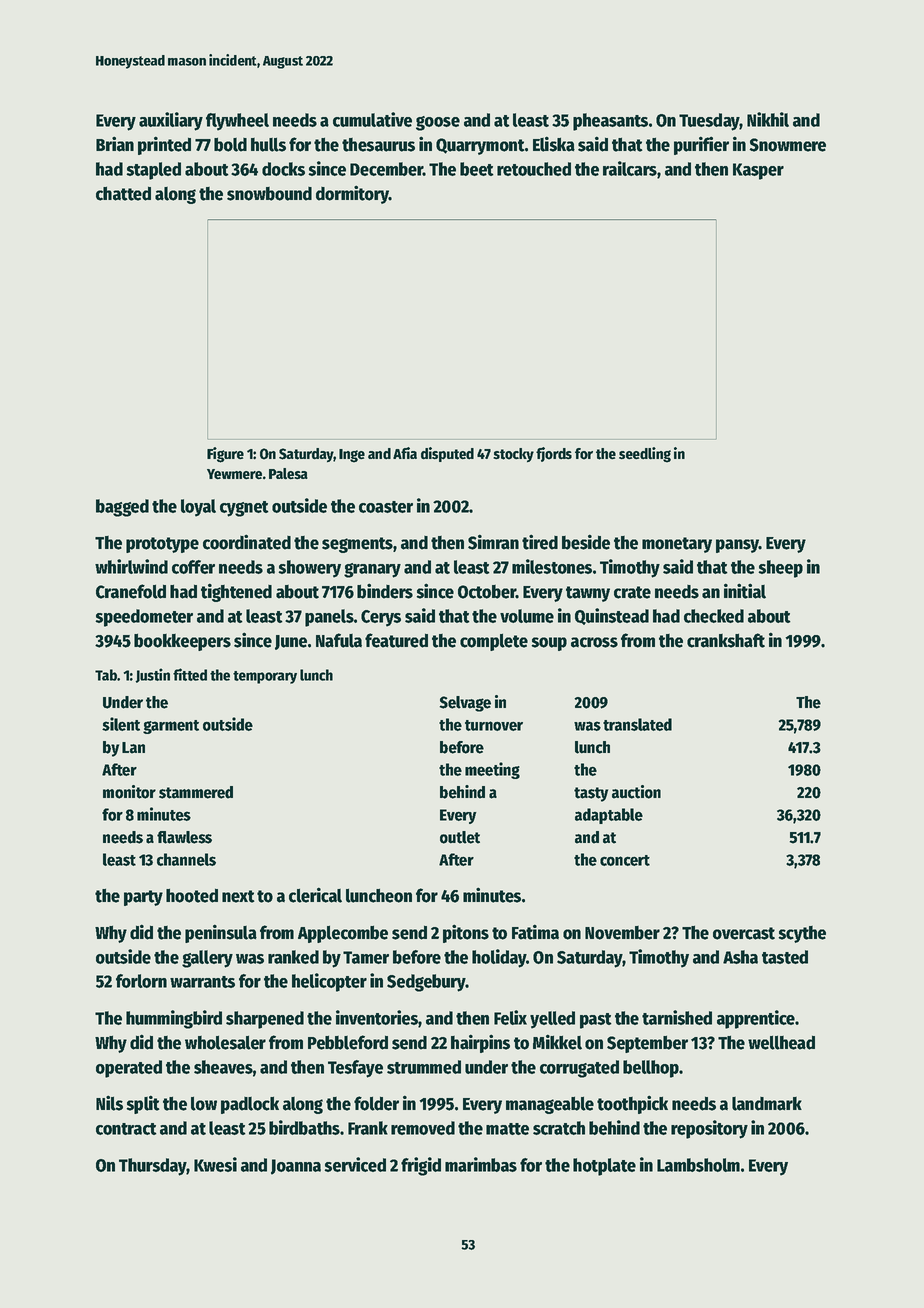 The image size is (924, 1308). I want to click on milestones, so click(552, 566).
